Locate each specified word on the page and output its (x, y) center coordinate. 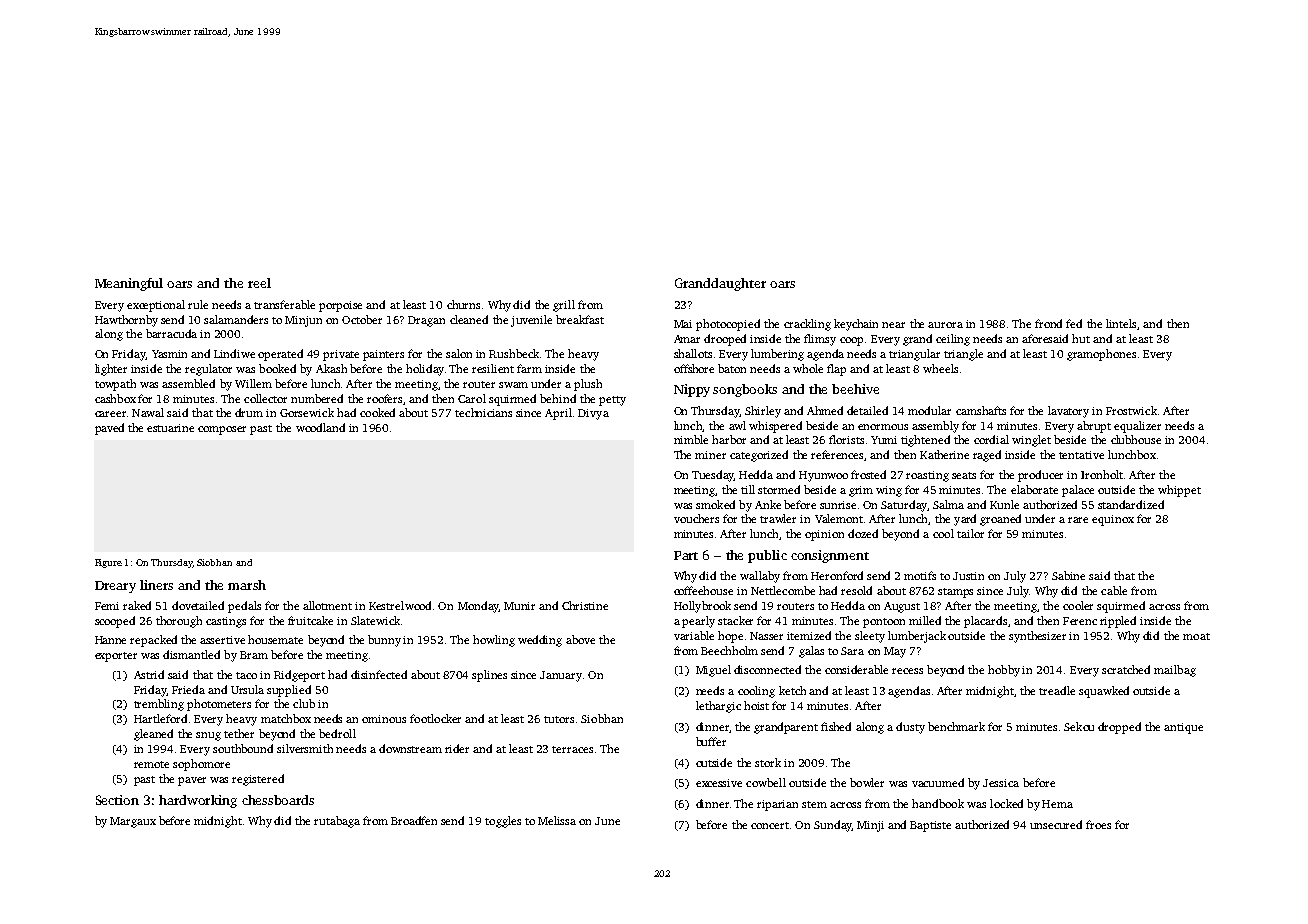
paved (109, 429)
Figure (108, 563)
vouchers (696, 518)
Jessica (1001, 783)
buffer (711, 741)
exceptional (156, 306)
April (558, 414)
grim (861, 491)
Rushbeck (514, 353)
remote (151, 764)
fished (836, 726)
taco (246, 675)
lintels (1122, 324)
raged (987, 456)
